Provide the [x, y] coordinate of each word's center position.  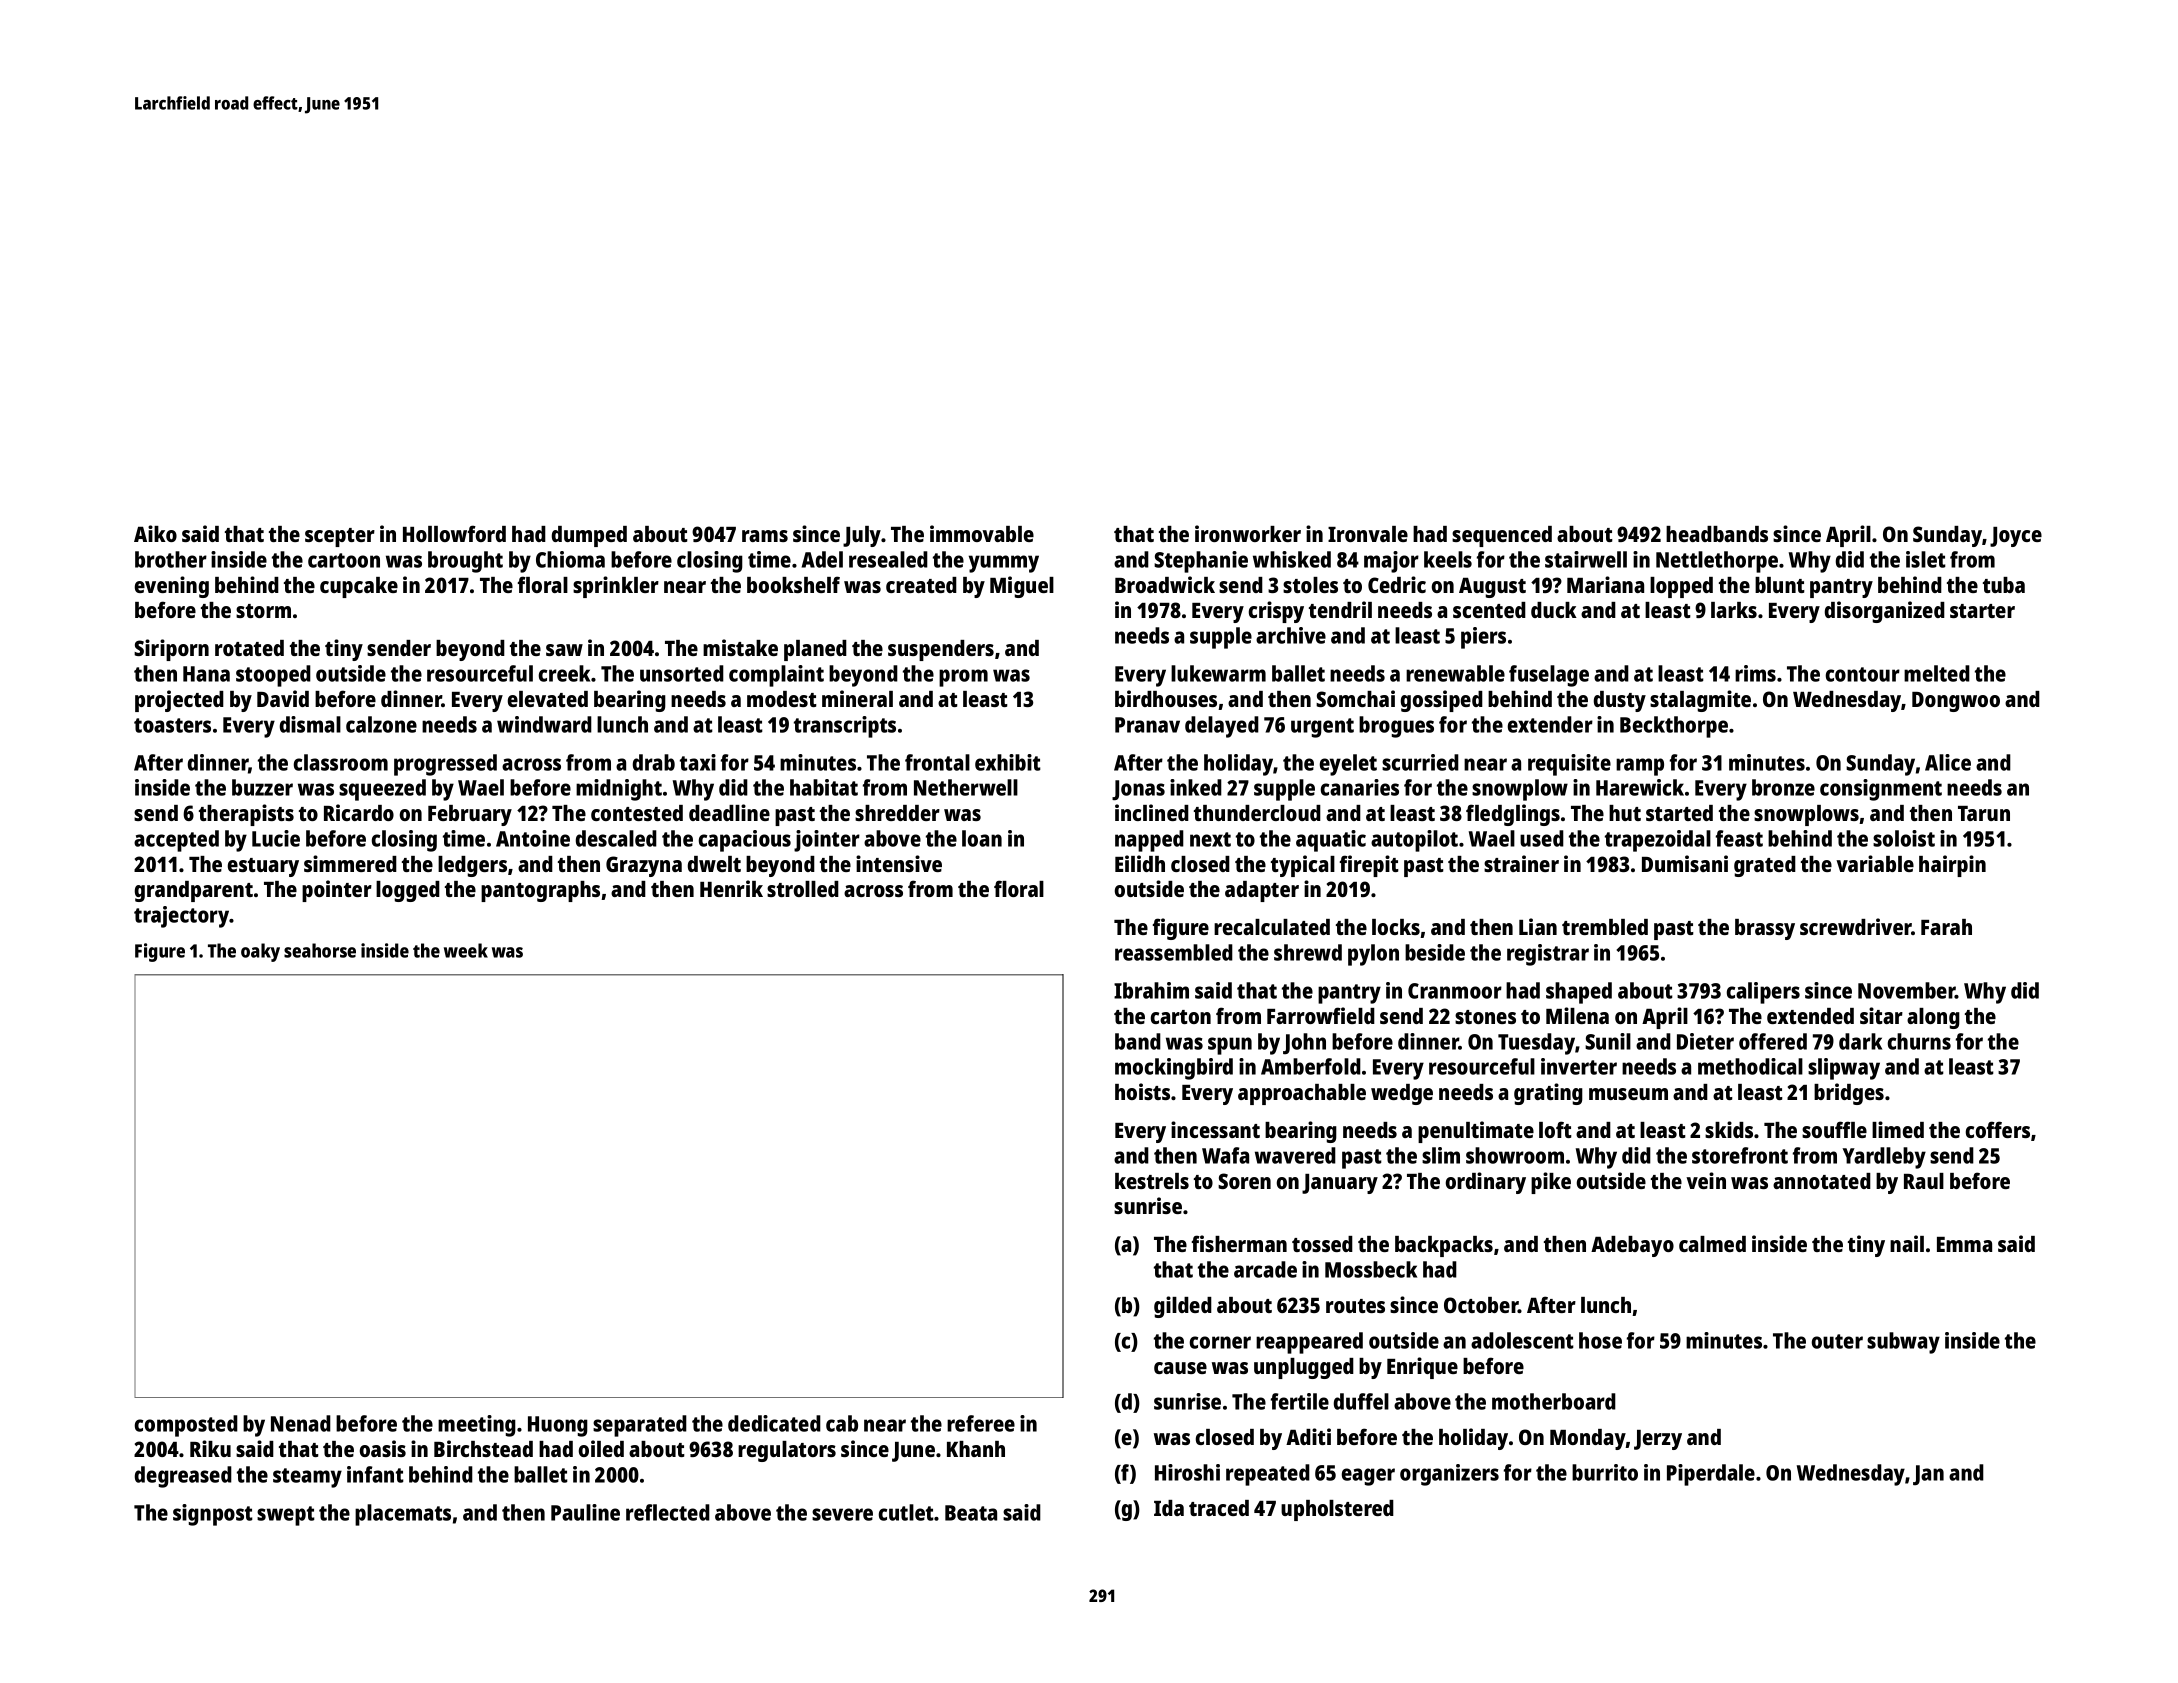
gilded [1183, 1307]
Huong [558, 1426]
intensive [899, 863]
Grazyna [644, 866]
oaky [260, 952]
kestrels [1152, 1181]
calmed [1712, 1244]
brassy [1765, 929]
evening [172, 587]
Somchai [1355, 698]
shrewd [1308, 952]
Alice [1948, 762]
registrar [1548, 955]
